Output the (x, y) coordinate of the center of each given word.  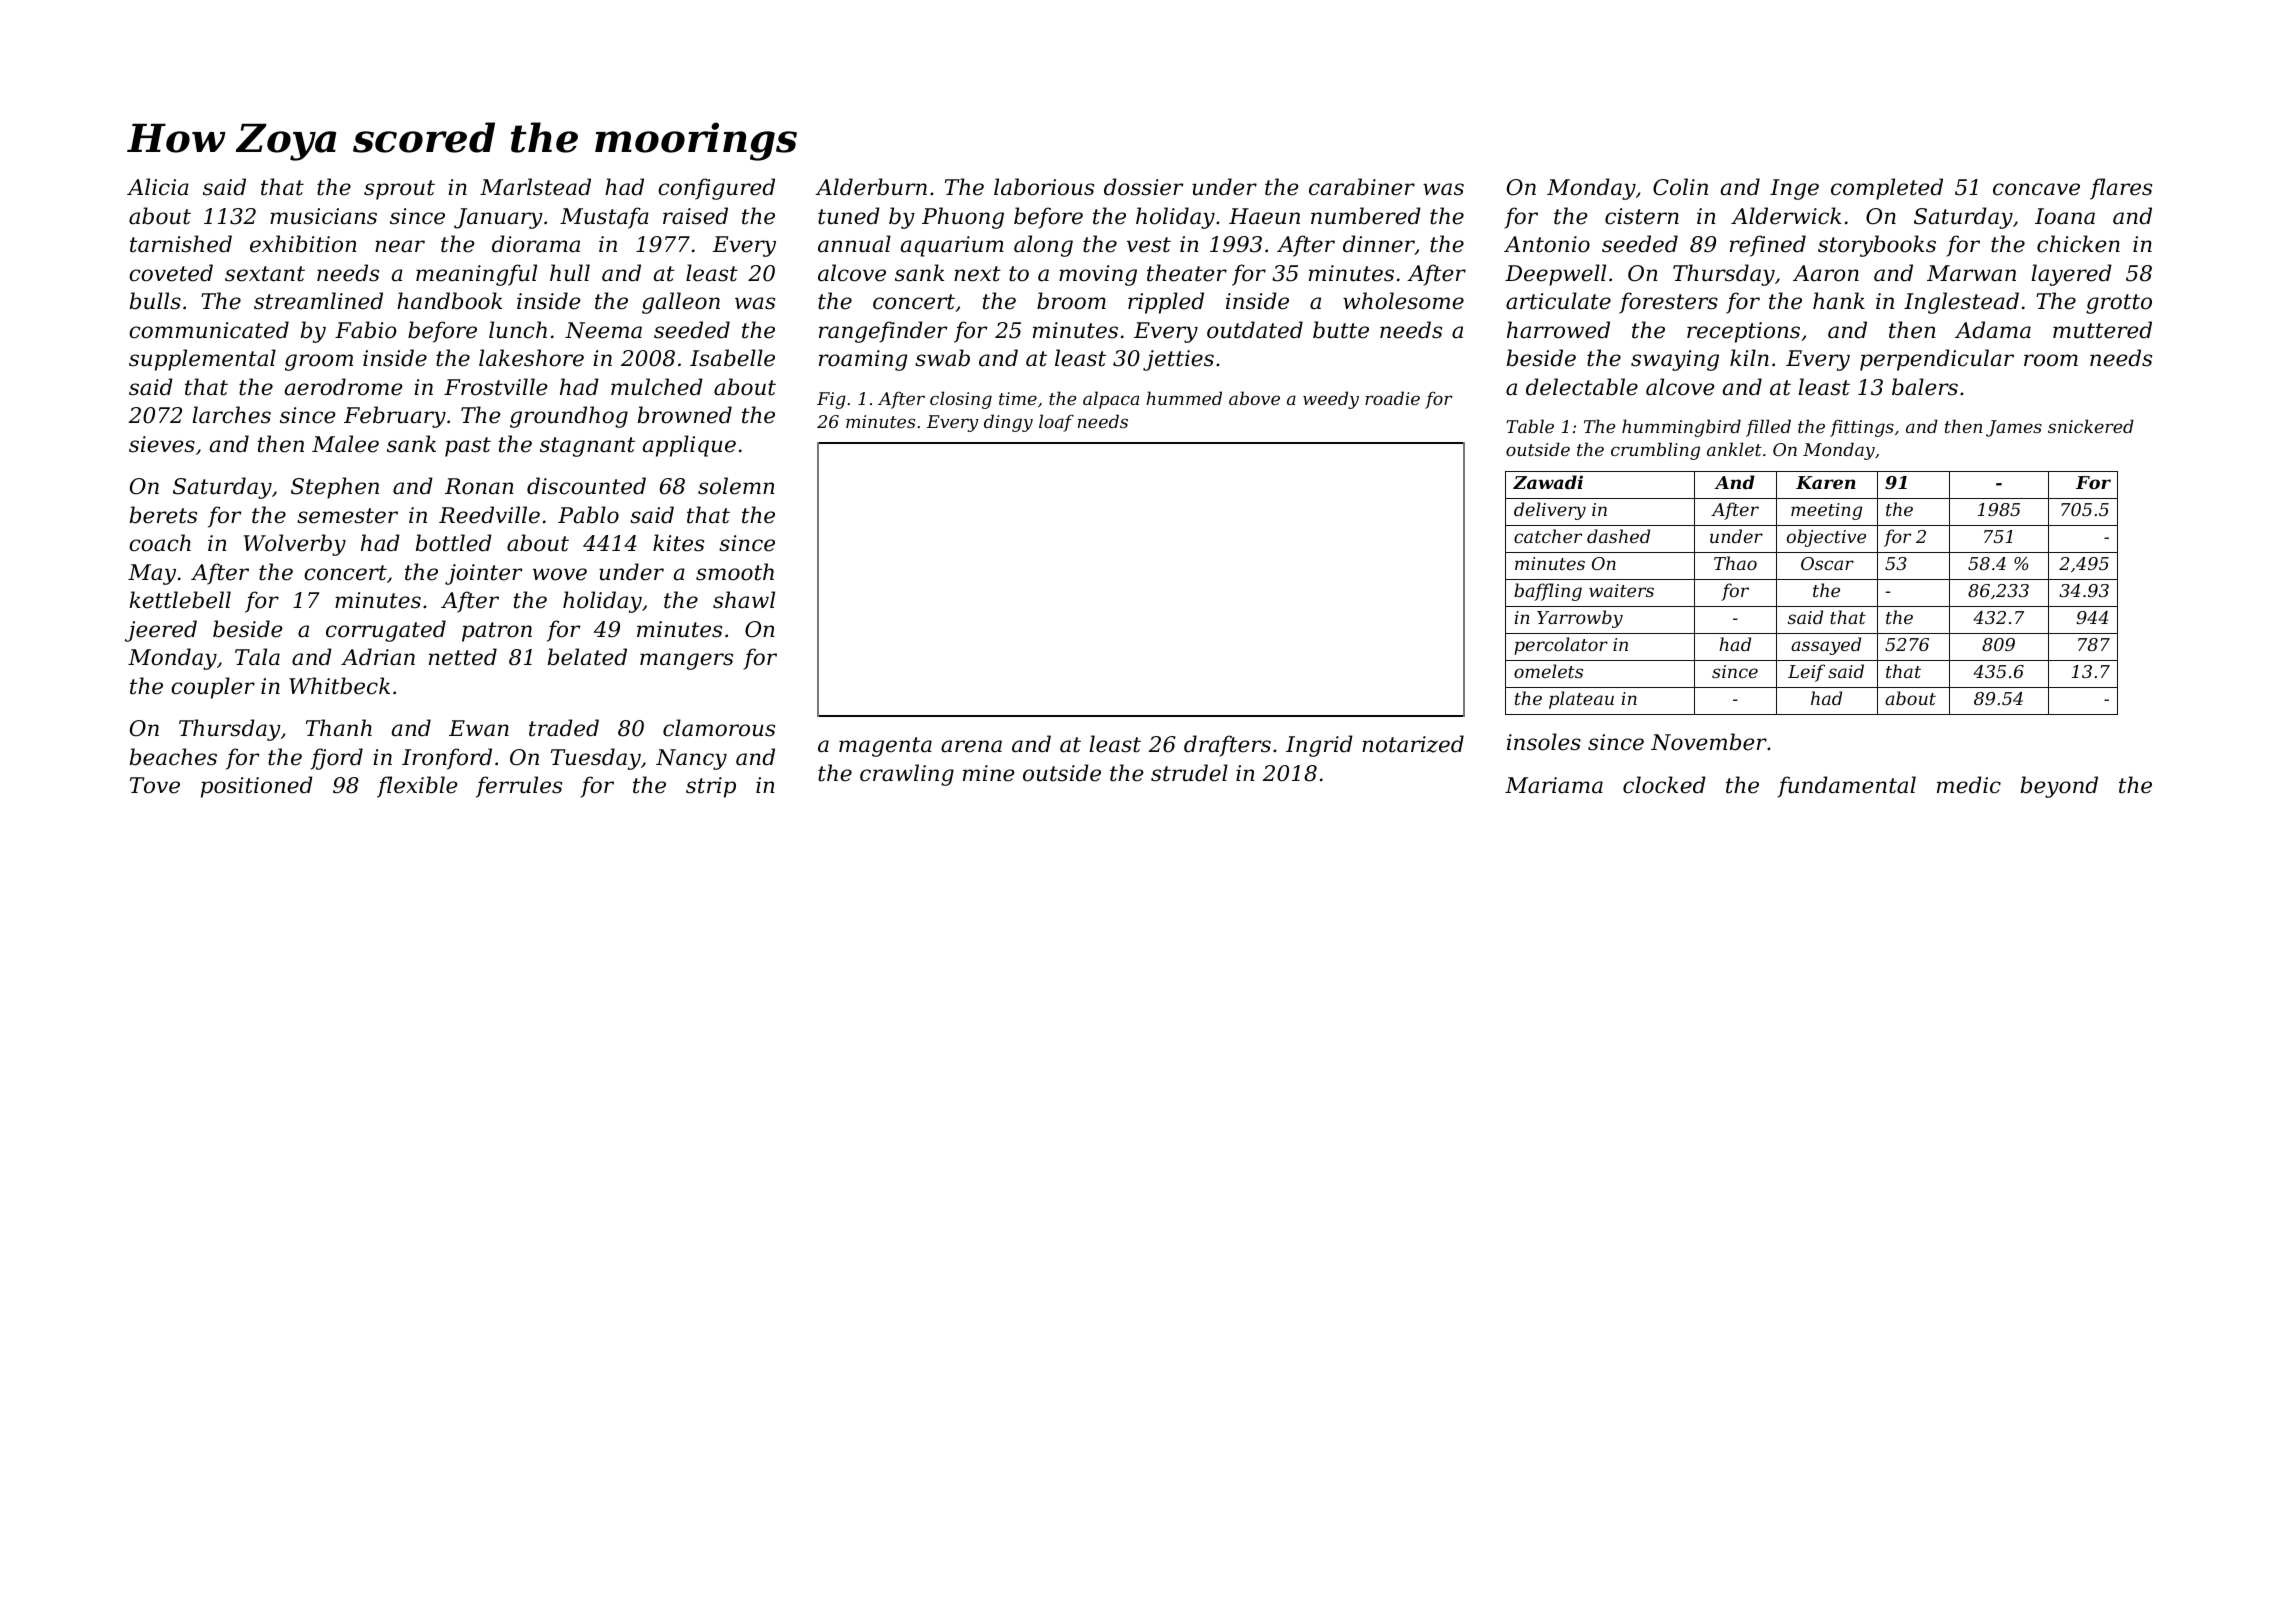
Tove (155, 785)
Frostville (496, 387)
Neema (603, 330)
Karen (1826, 482)
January (498, 218)
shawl (744, 600)
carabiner (1362, 187)
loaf (1056, 423)
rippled (1166, 303)
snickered (2091, 426)
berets (163, 515)
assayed (1826, 646)
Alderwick (1786, 216)
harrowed (1558, 330)
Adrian (378, 657)
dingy (1008, 423)
